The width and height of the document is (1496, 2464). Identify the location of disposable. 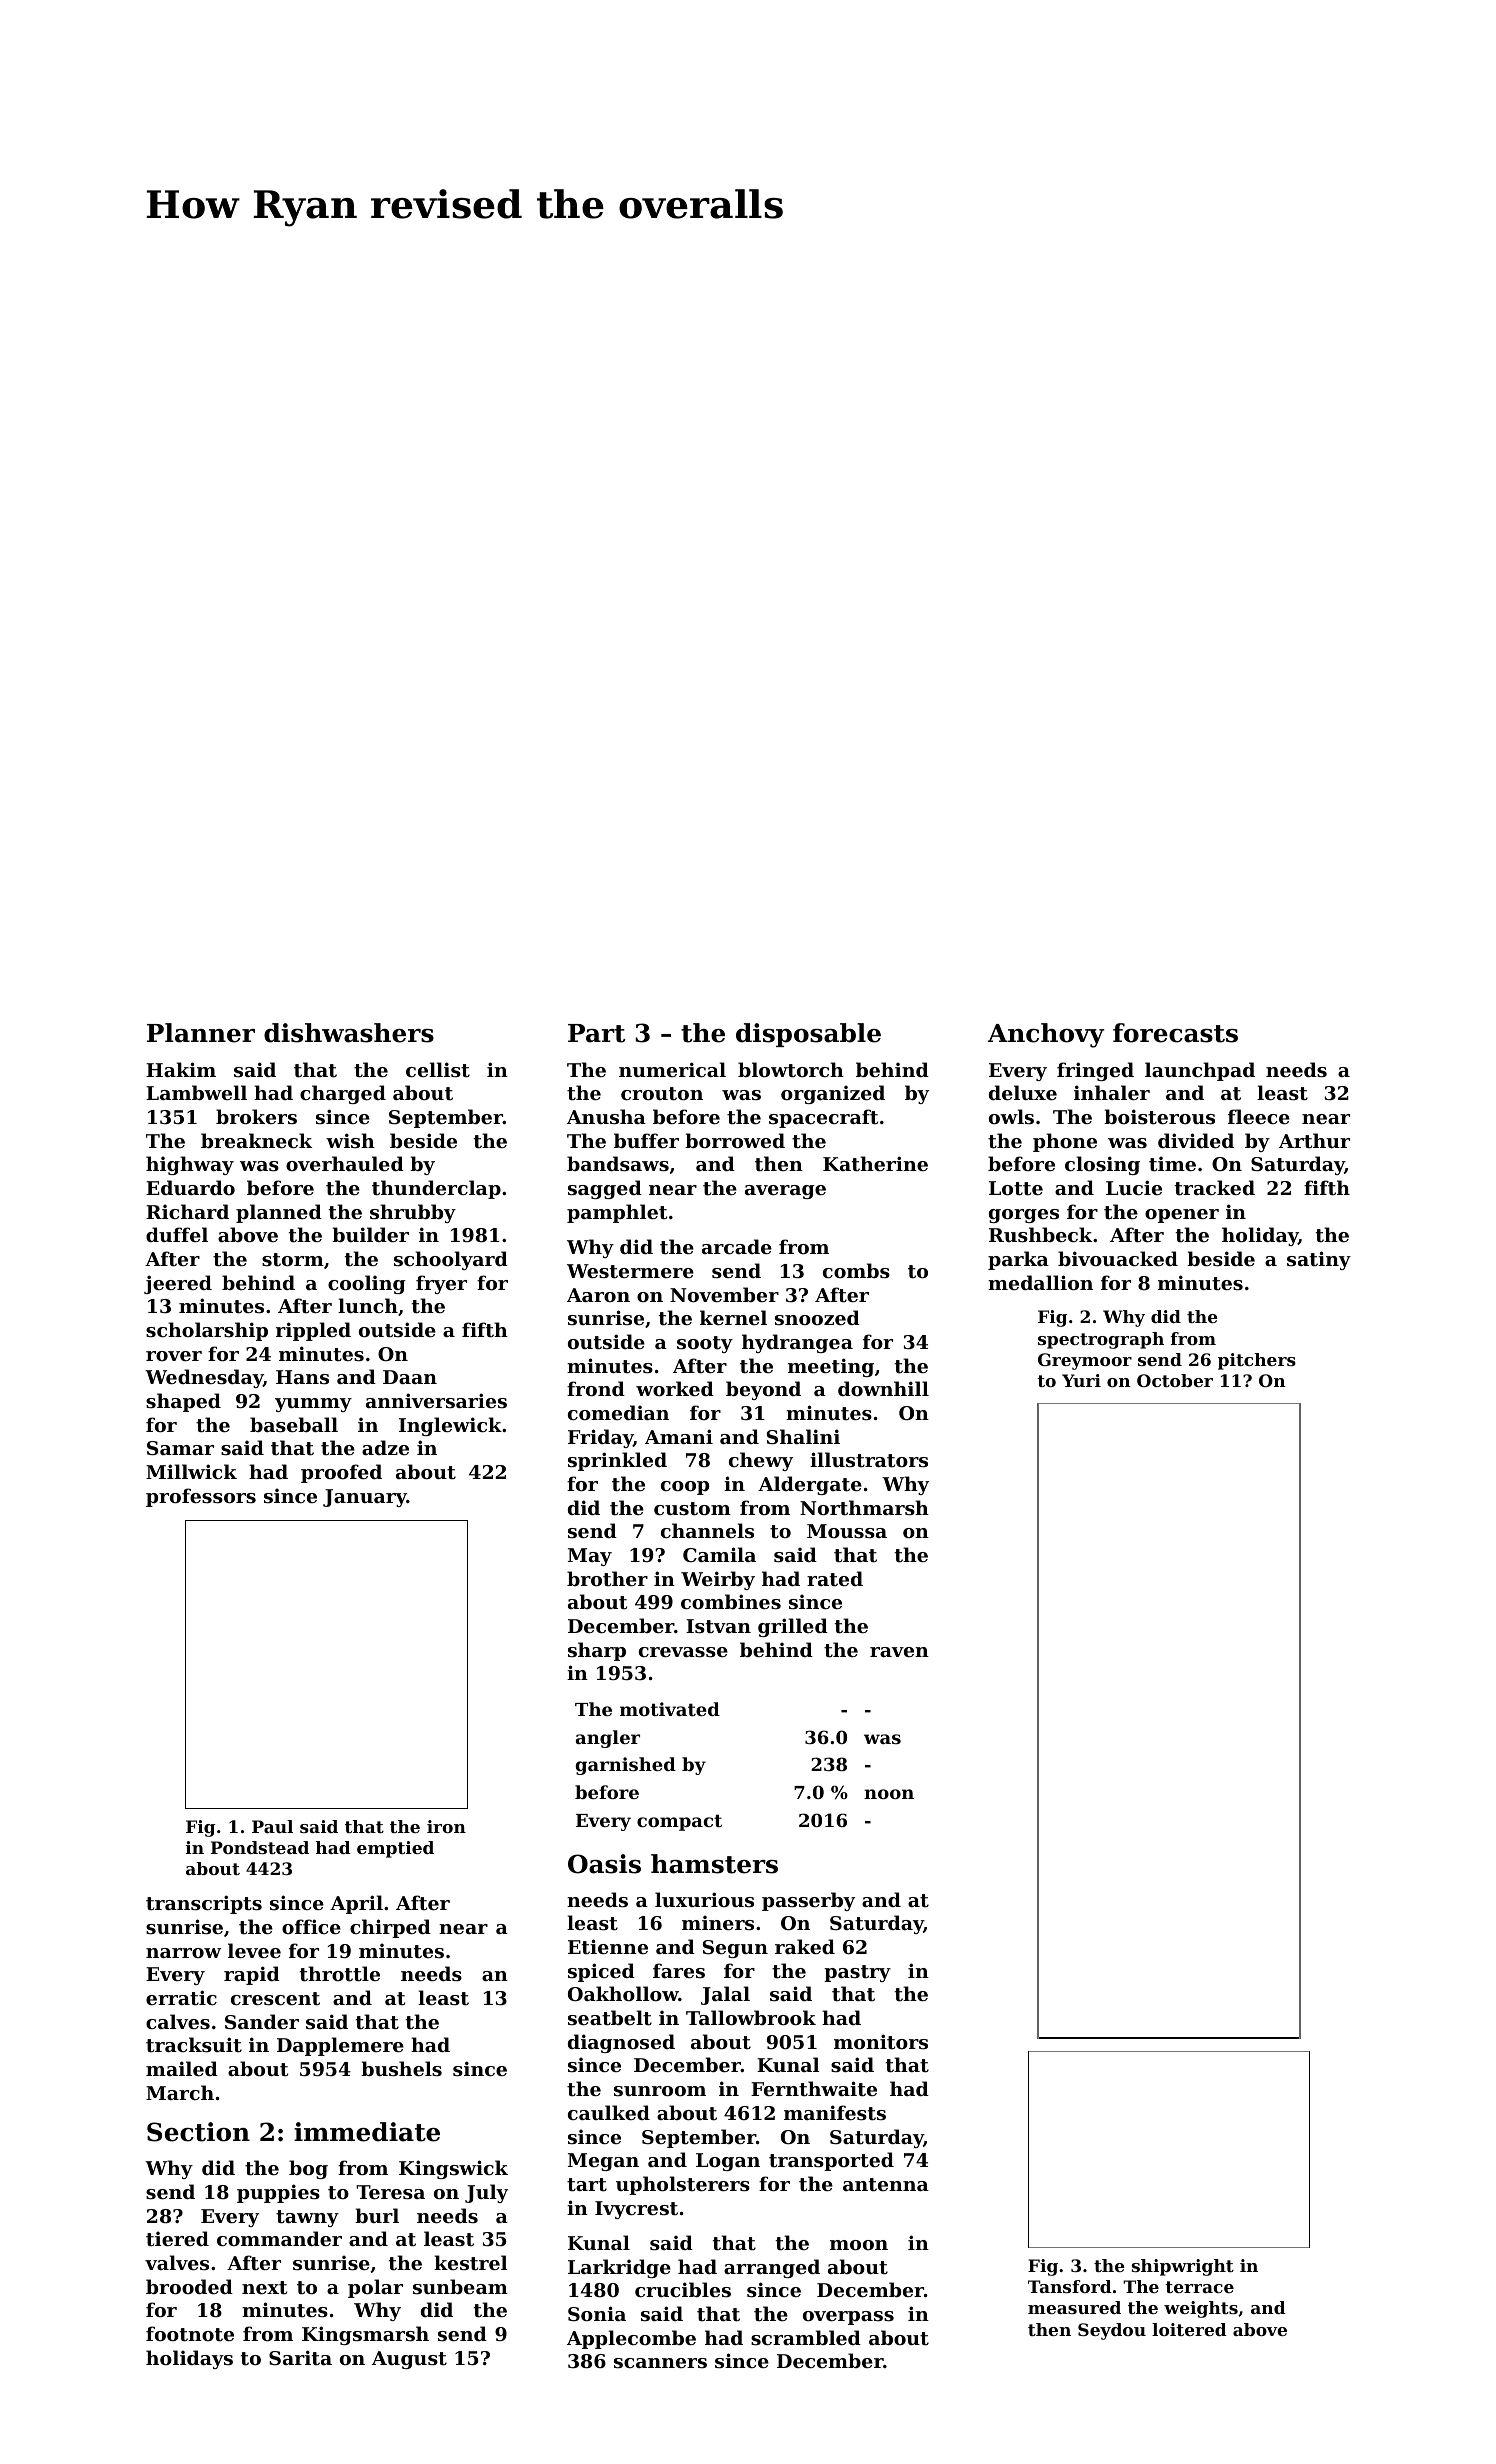
(808, 1035).
